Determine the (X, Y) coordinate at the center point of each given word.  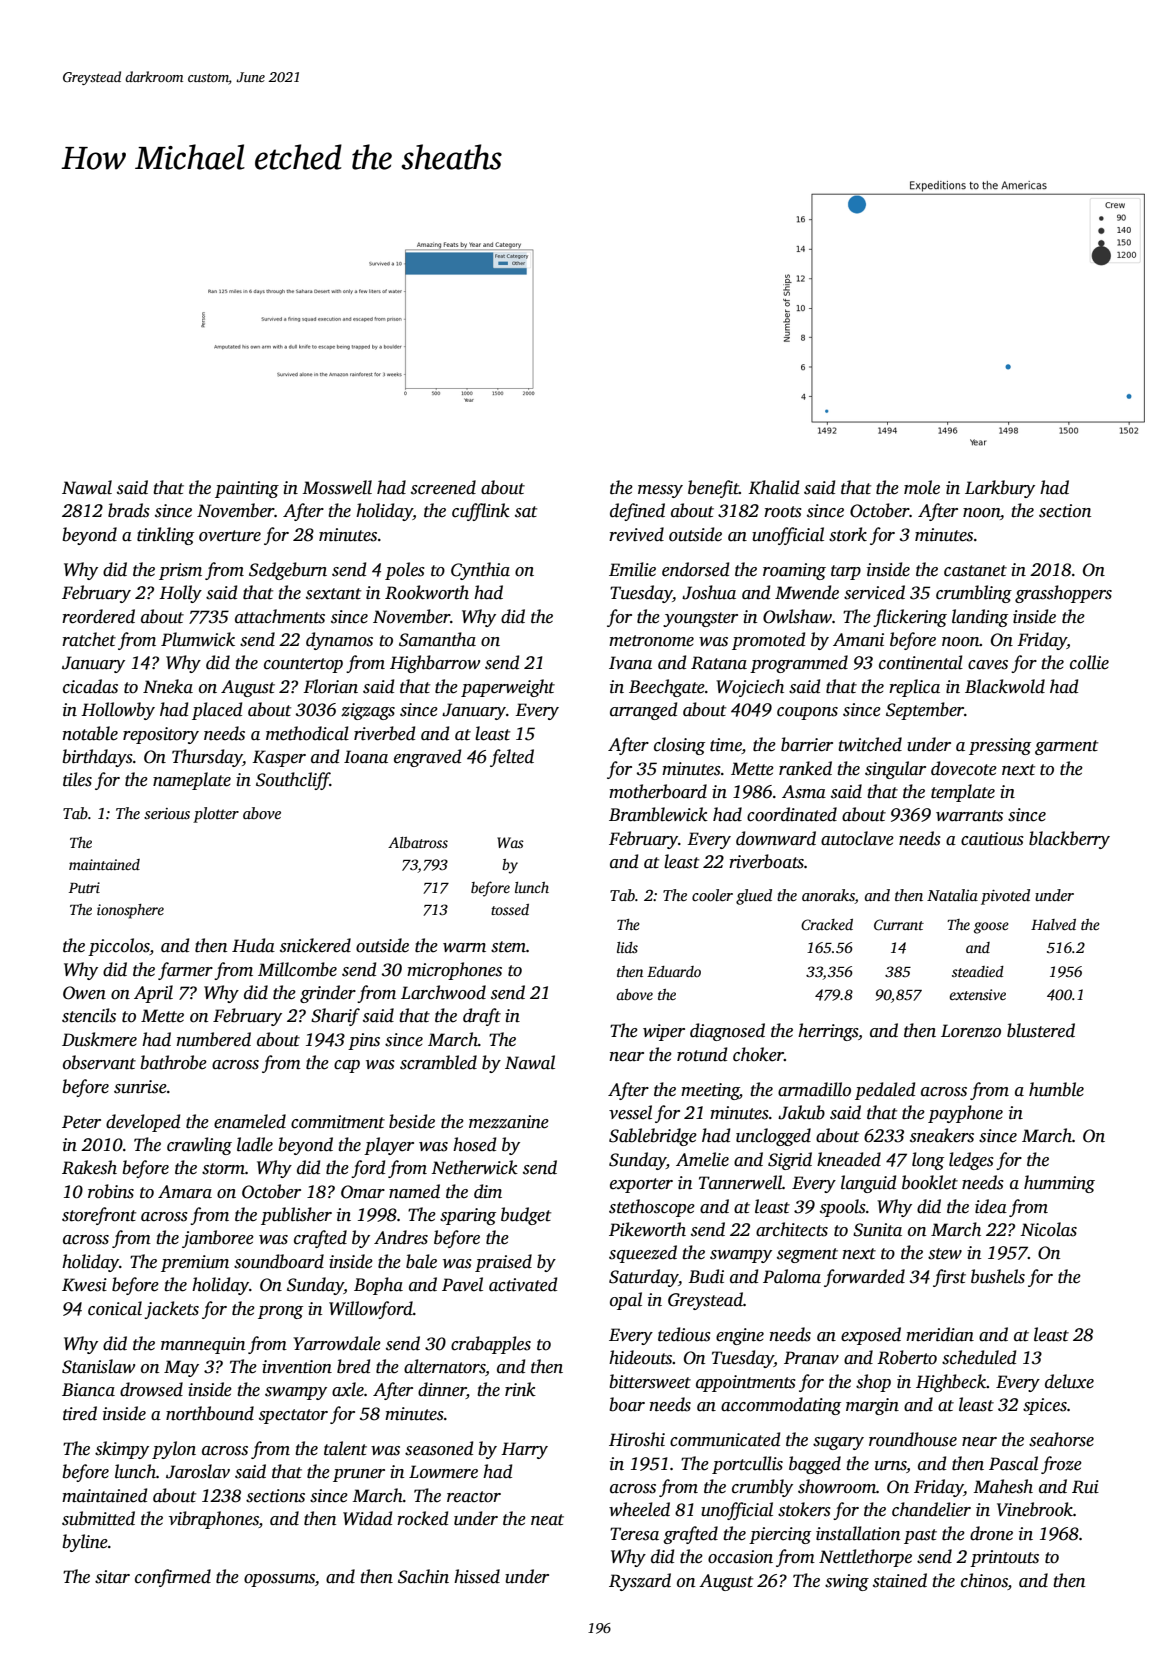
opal (626, 1301)
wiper (664, 1032)
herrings (828, 1032)
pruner (359, 1475)
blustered (1041, 1030)
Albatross (418, 842)
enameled (250, 1121)
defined (637, 512)
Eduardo (674, 971)
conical (115, 1308)
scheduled (979, 1357)
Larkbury (1000, 489)
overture (230, 536)
